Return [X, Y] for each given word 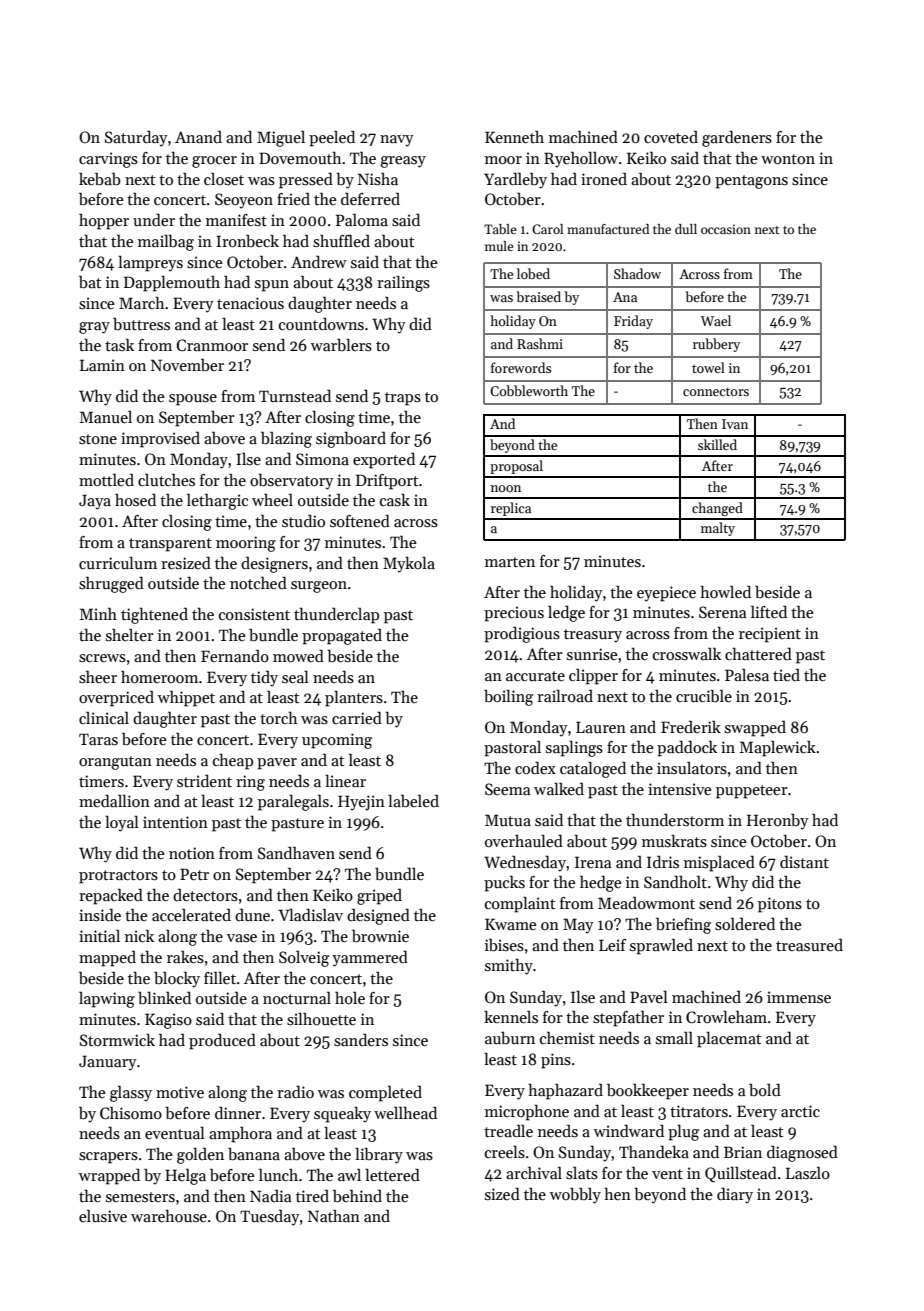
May [578, 926]
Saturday [136, 138]
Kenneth [514, 136]
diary [735, 1196]
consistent [254, 614]
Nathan [334, 1215]
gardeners [737, 139]
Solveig [304, 959]
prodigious [522, 634]
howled [725, 591]
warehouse [169, 1216]
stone [98, 439]
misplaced [719, 864]
